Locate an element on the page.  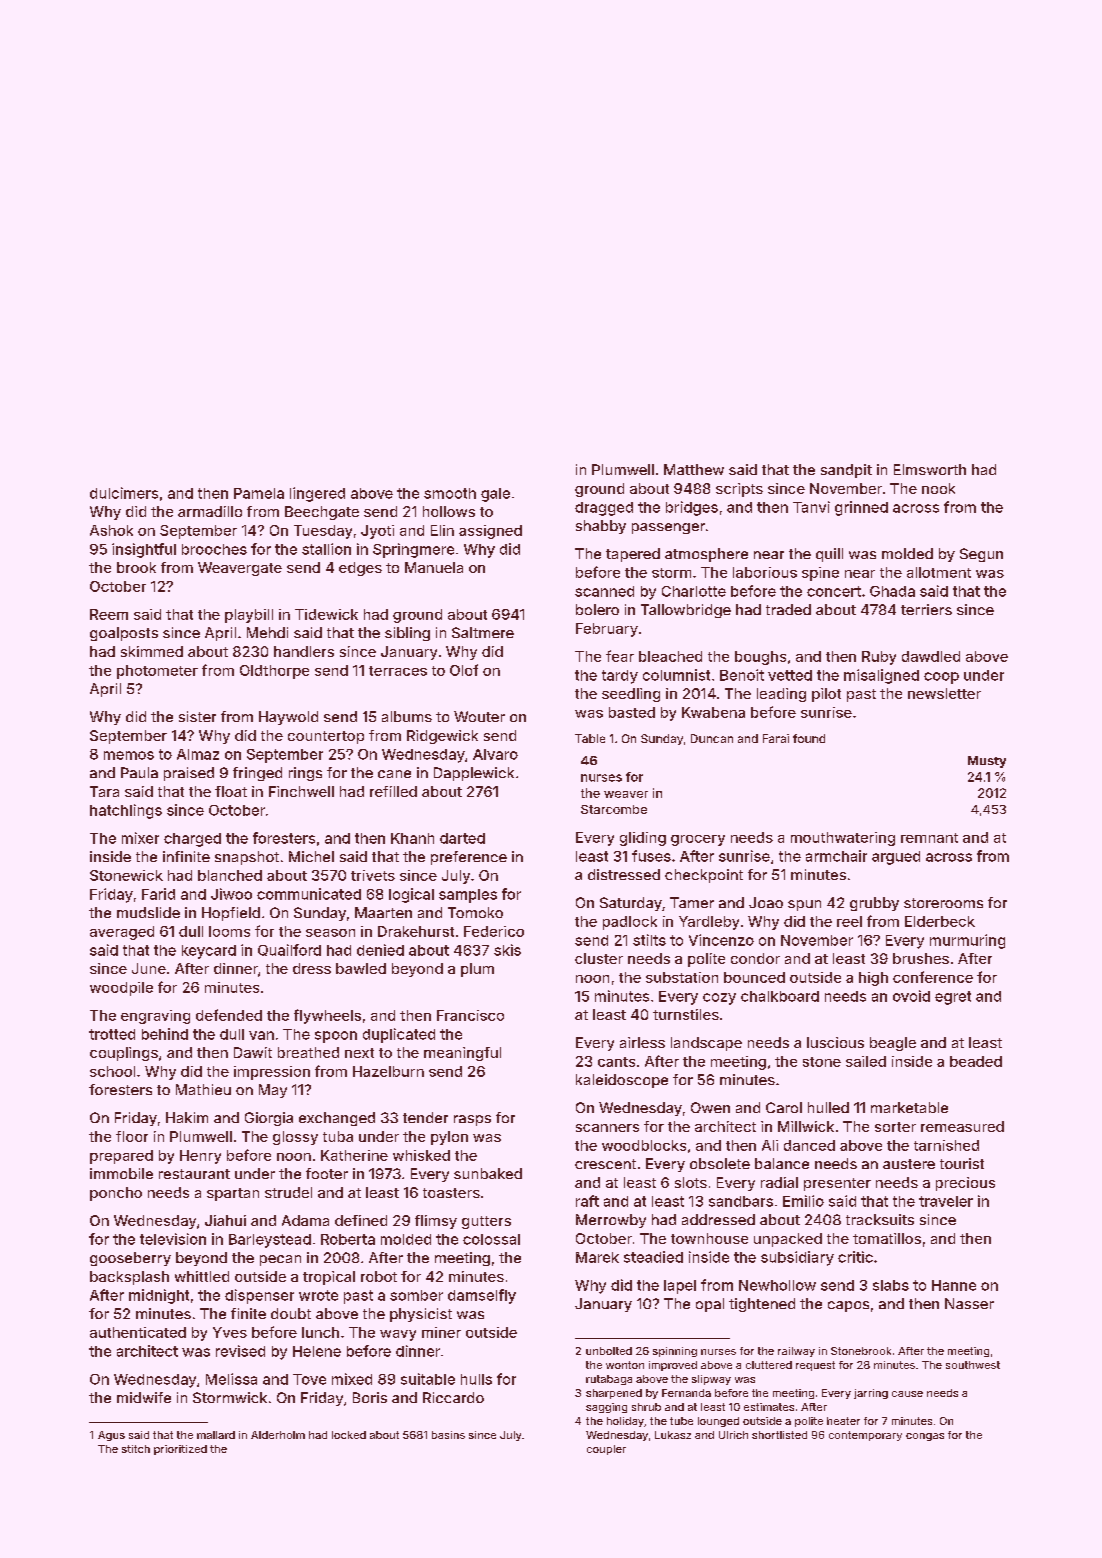
Pamela is located at coordinates (259, 493).
